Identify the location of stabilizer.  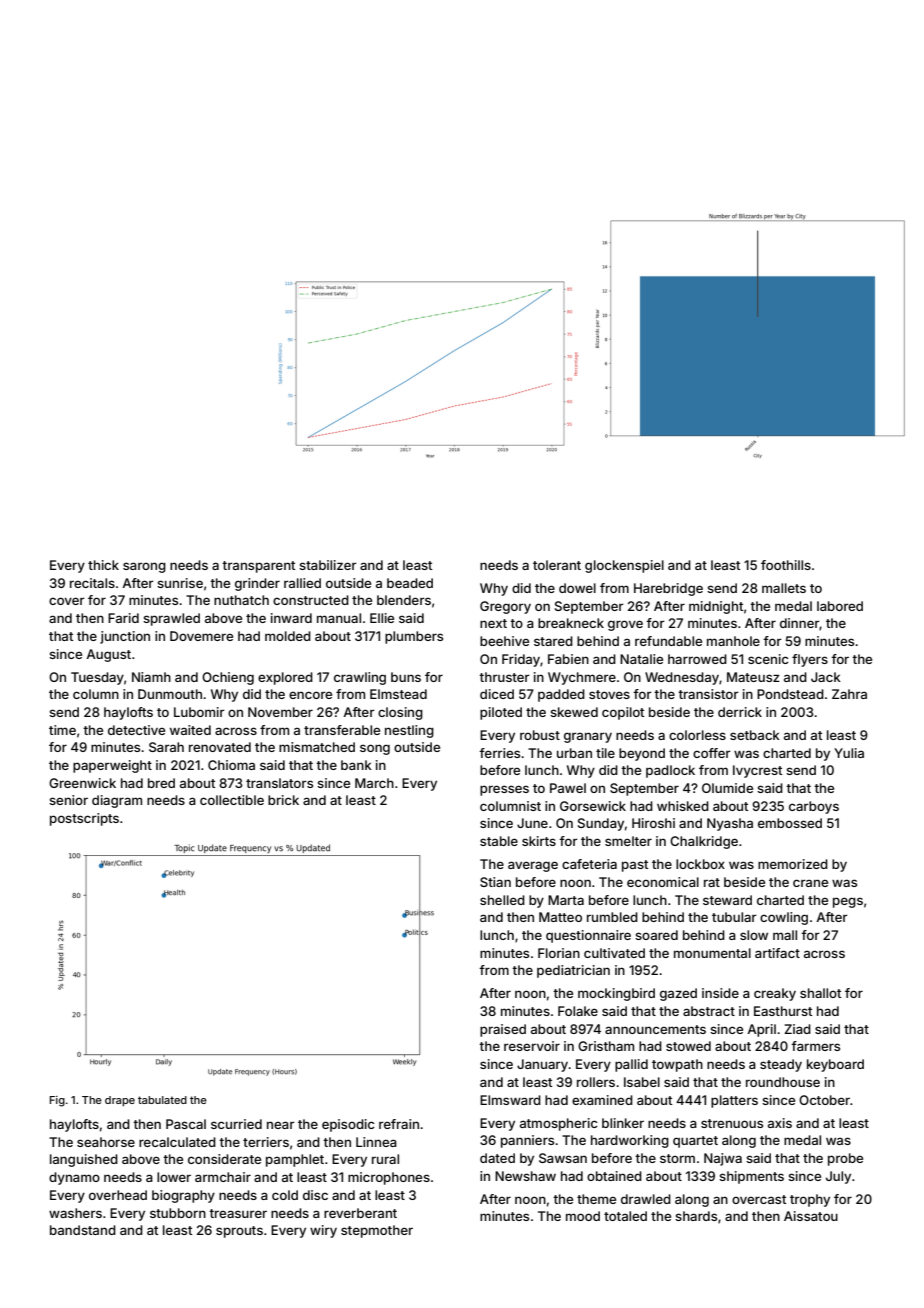
(328, 565).
